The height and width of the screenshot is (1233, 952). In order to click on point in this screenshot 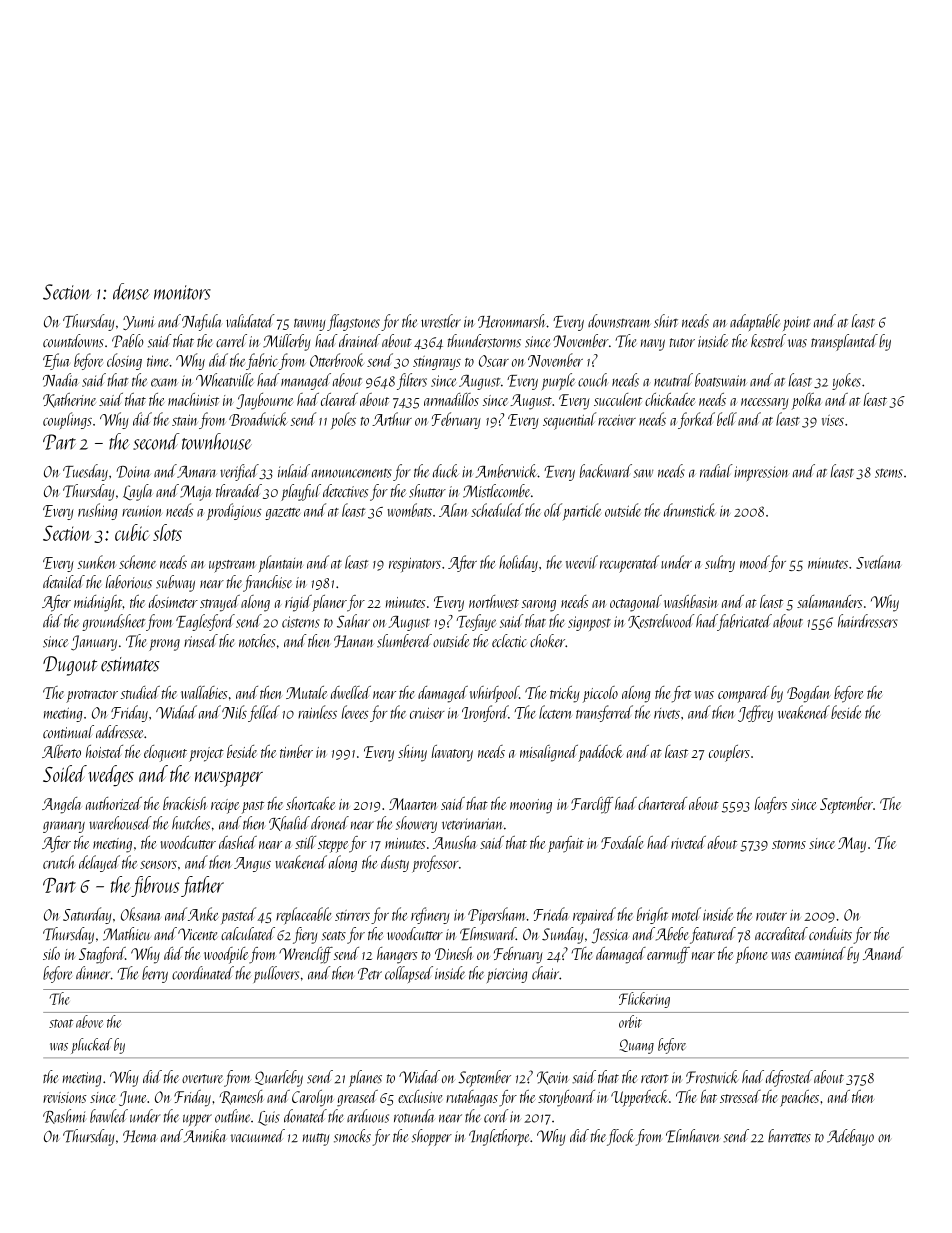, I will do `click(796, 323)`.
